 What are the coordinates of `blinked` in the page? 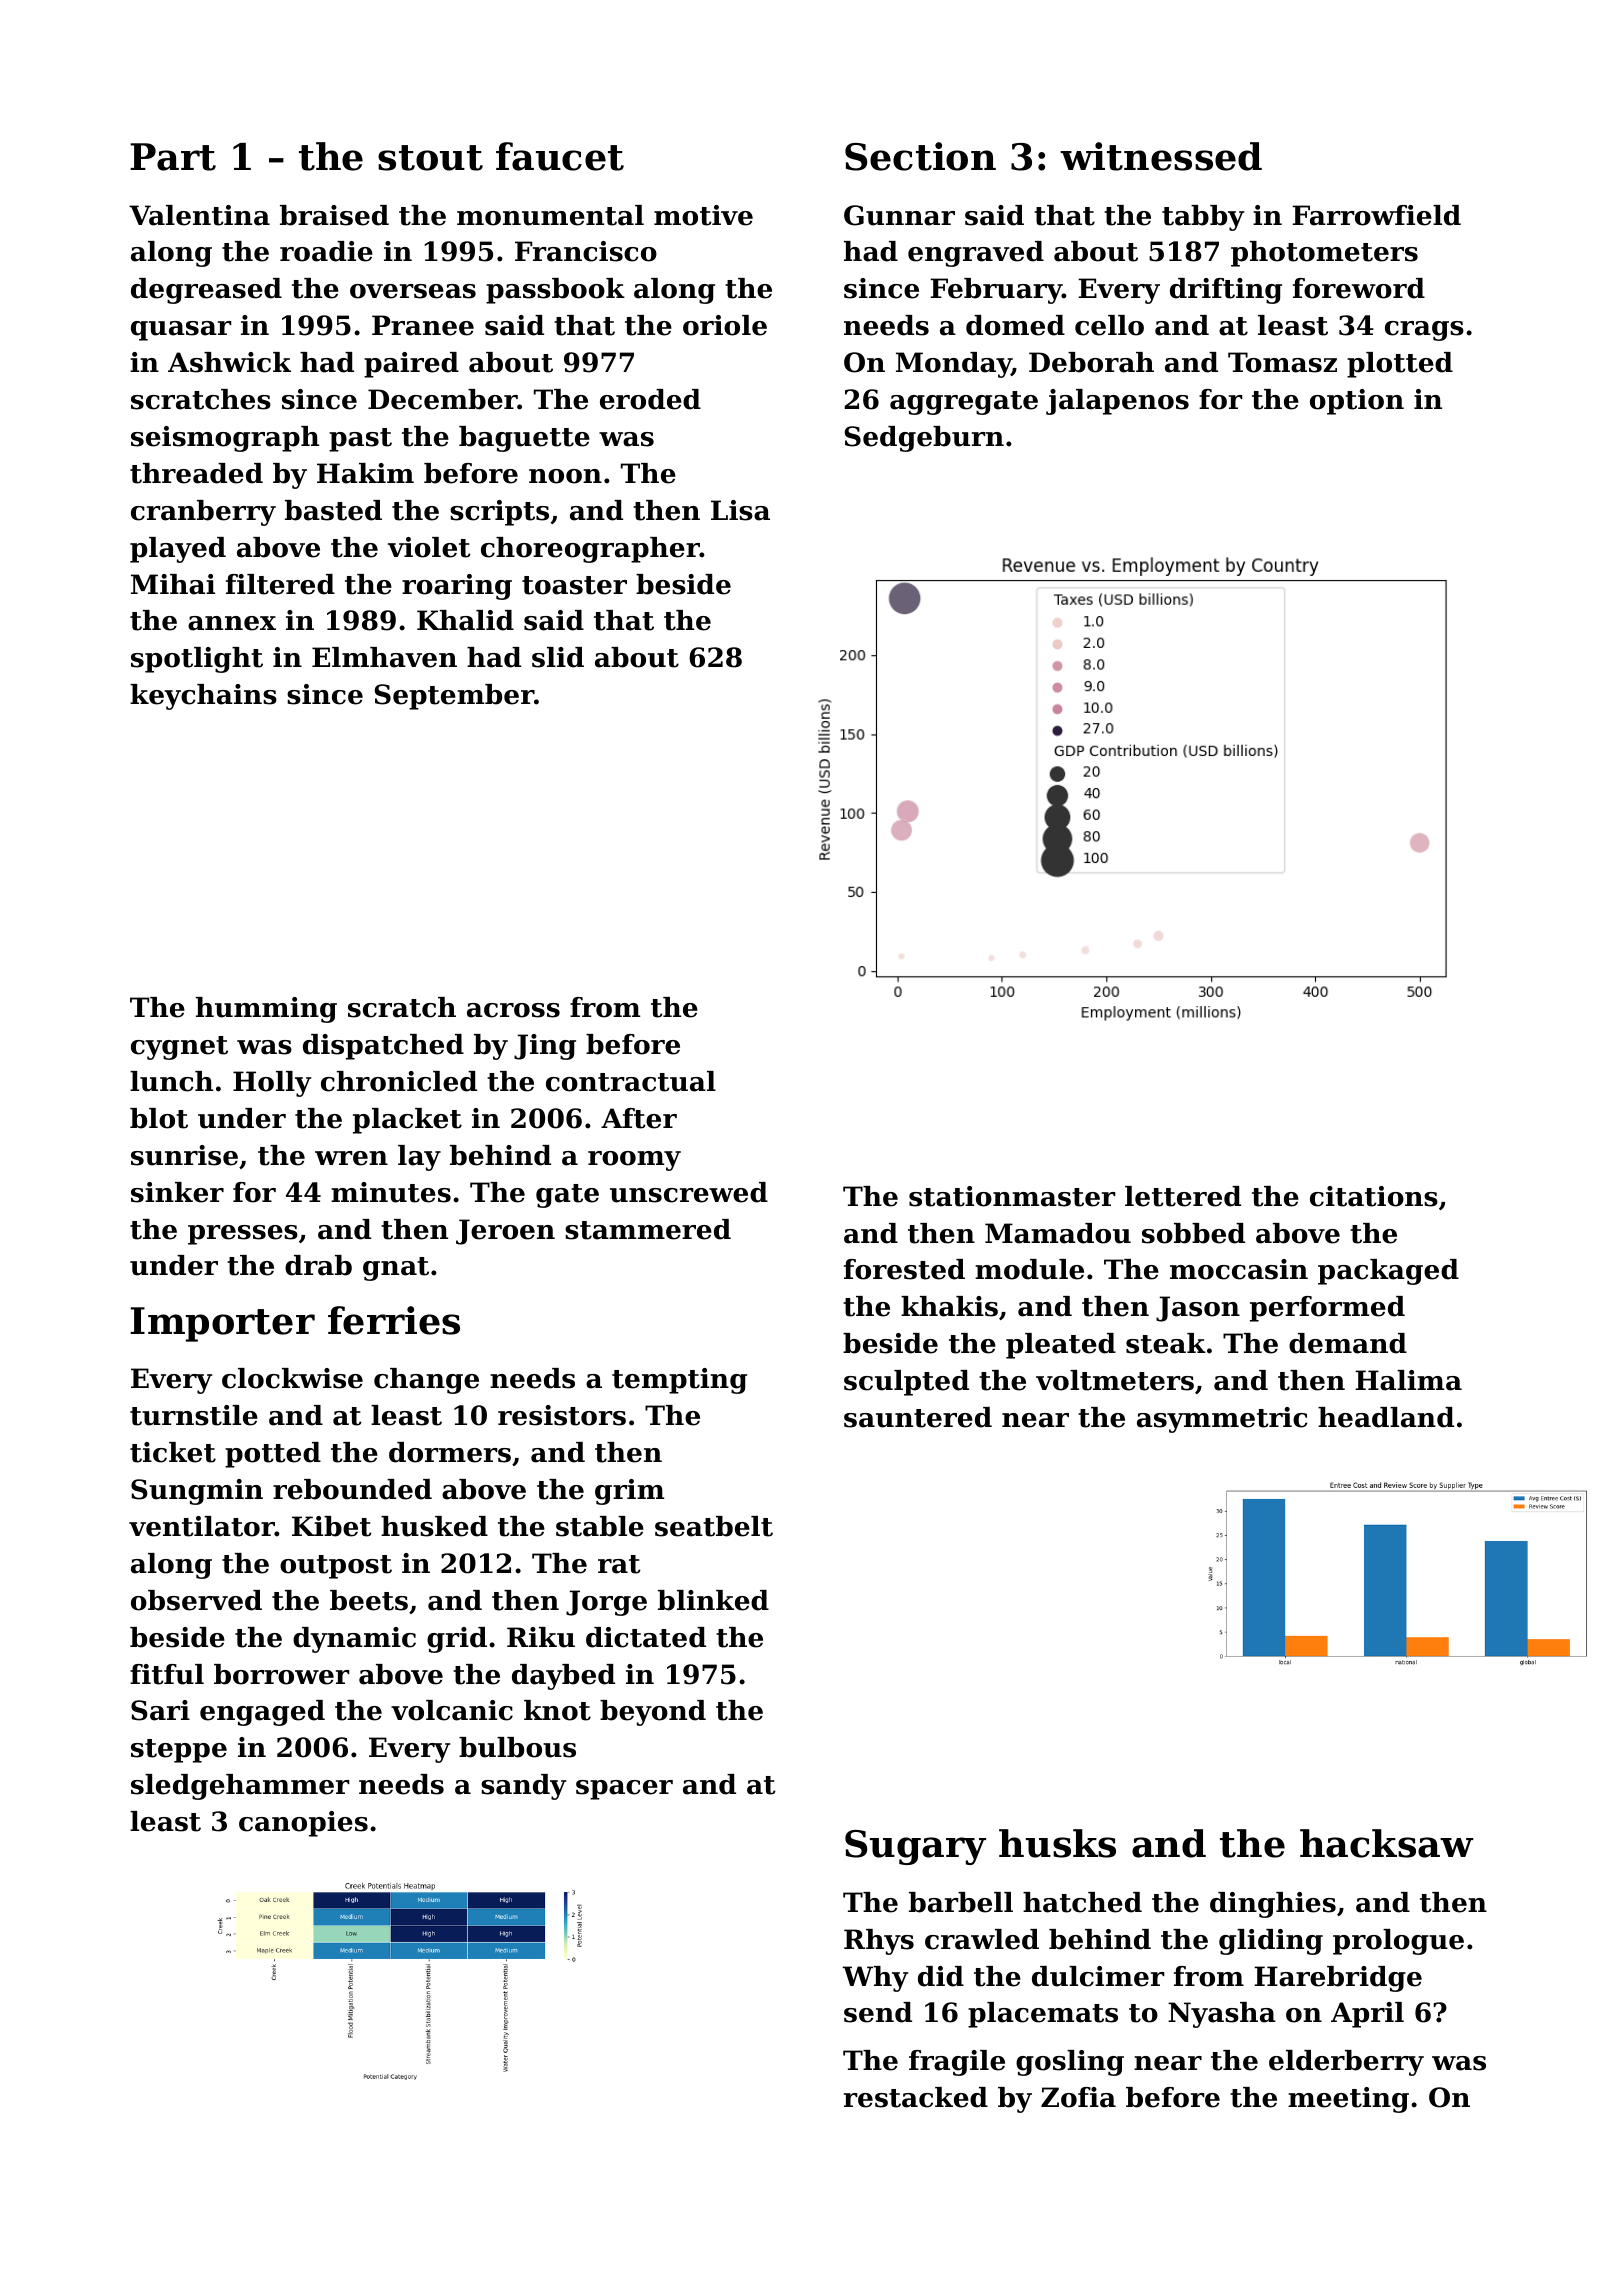 It's located at (713, 1600).
